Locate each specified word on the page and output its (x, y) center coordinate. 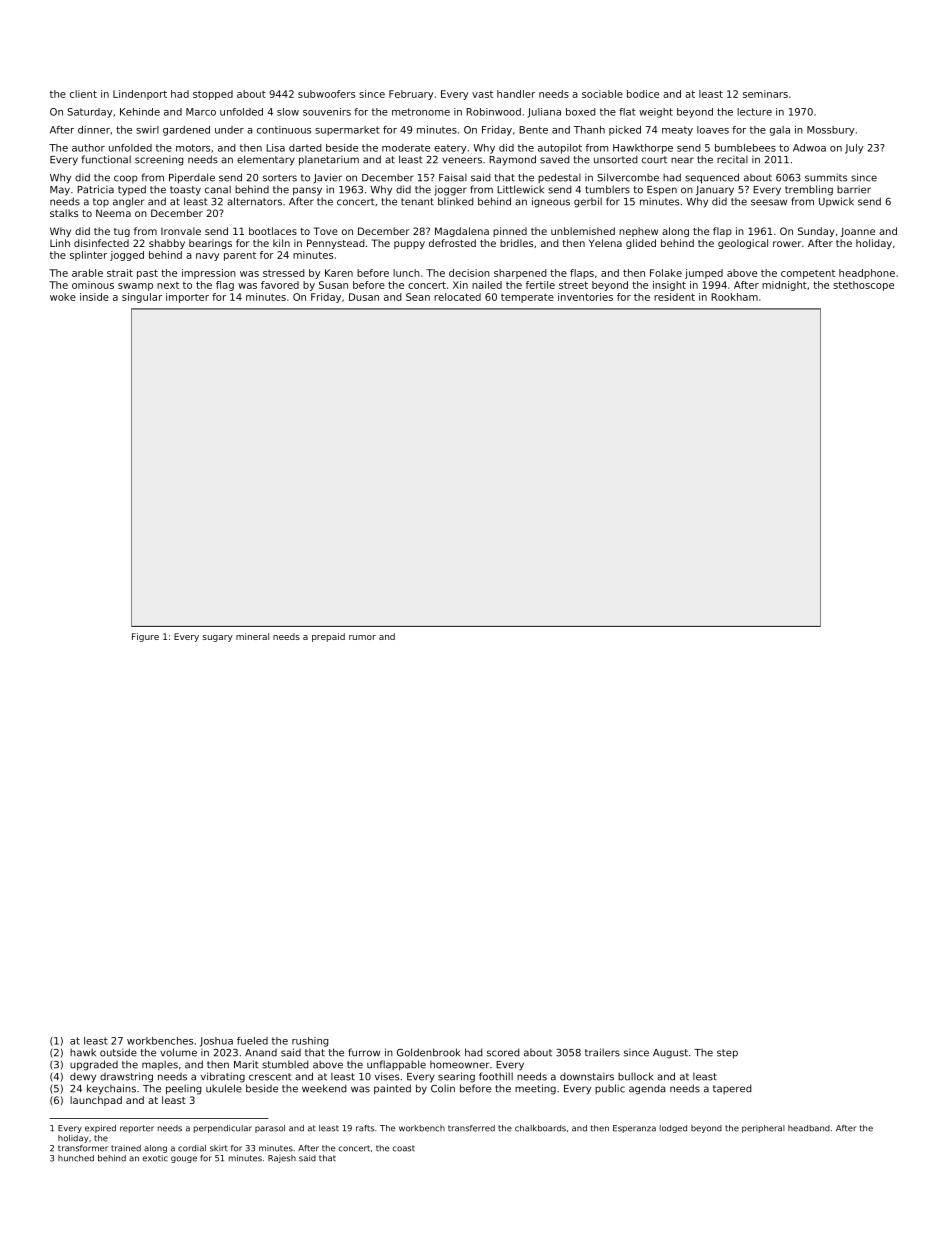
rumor (362, 637)
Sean (418, 297)
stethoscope (863, 286)
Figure (145, 637)
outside (118, 1052)
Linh (60, 243)
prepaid (328, 637)
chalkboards (540, 1128)
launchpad (96, 1101)
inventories (585, 297)
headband (809, 1128)
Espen (662, 191)
